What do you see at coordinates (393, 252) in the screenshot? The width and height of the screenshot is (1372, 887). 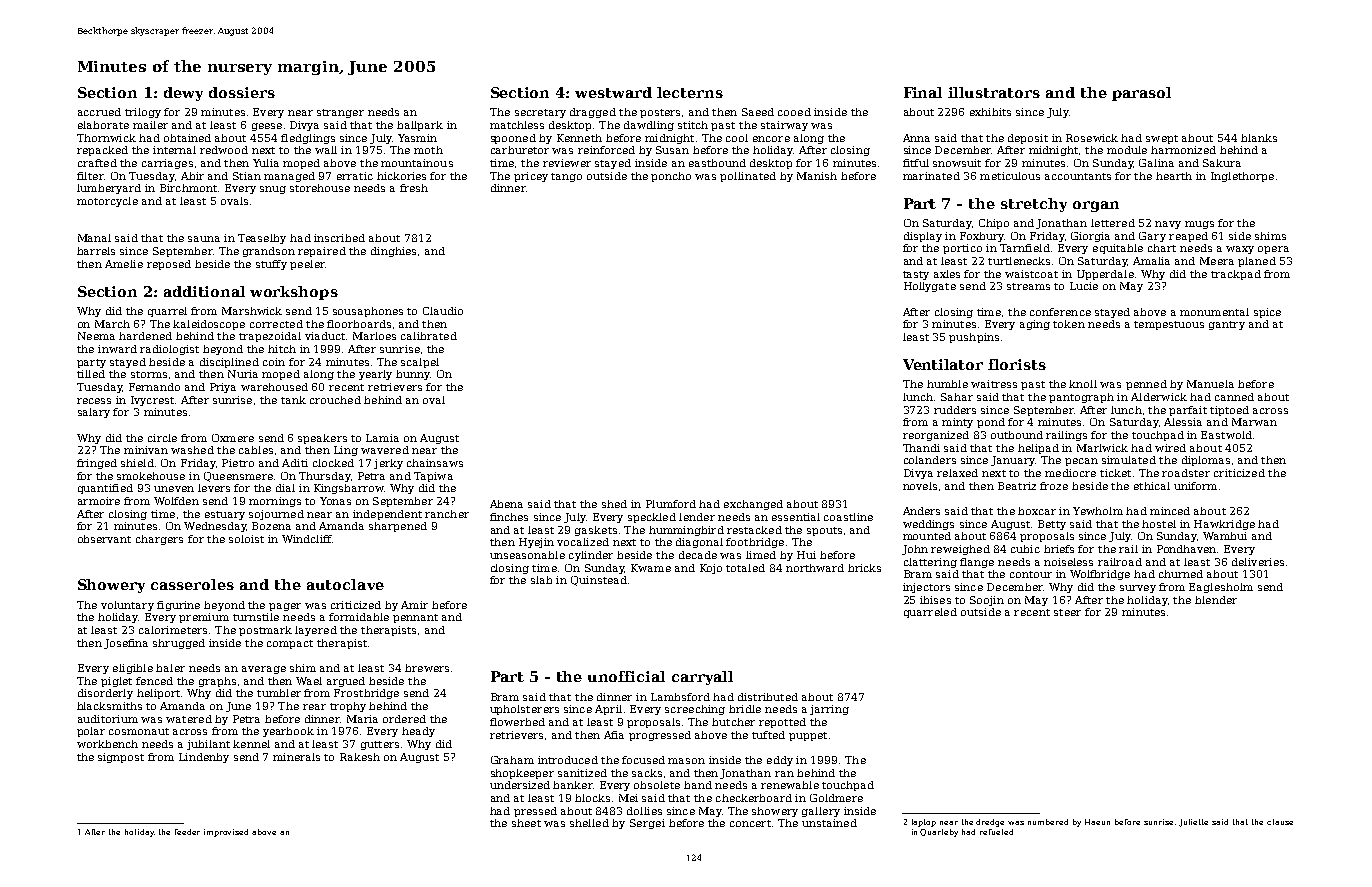 I see `dinghies` at bounding box center [393, 252].
